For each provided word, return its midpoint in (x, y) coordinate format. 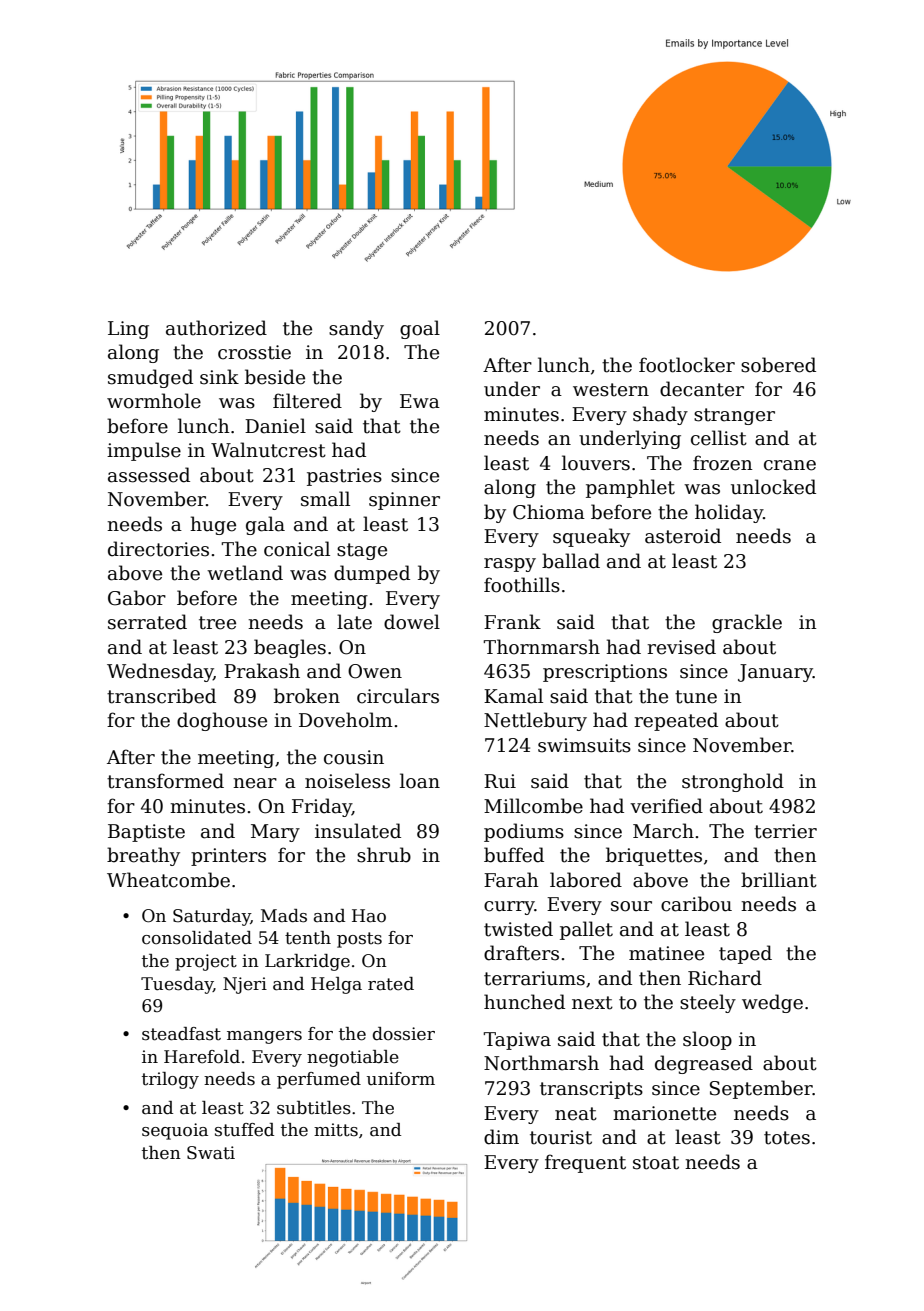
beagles (290, 648)
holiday (729, 513)
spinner (404, 501)
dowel (412, 622)
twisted (518, 929)
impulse (144, 451)
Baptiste (146, 833)
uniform (401, 1079)
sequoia (175, 1131)
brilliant (779, 880)
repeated (676, 721)
